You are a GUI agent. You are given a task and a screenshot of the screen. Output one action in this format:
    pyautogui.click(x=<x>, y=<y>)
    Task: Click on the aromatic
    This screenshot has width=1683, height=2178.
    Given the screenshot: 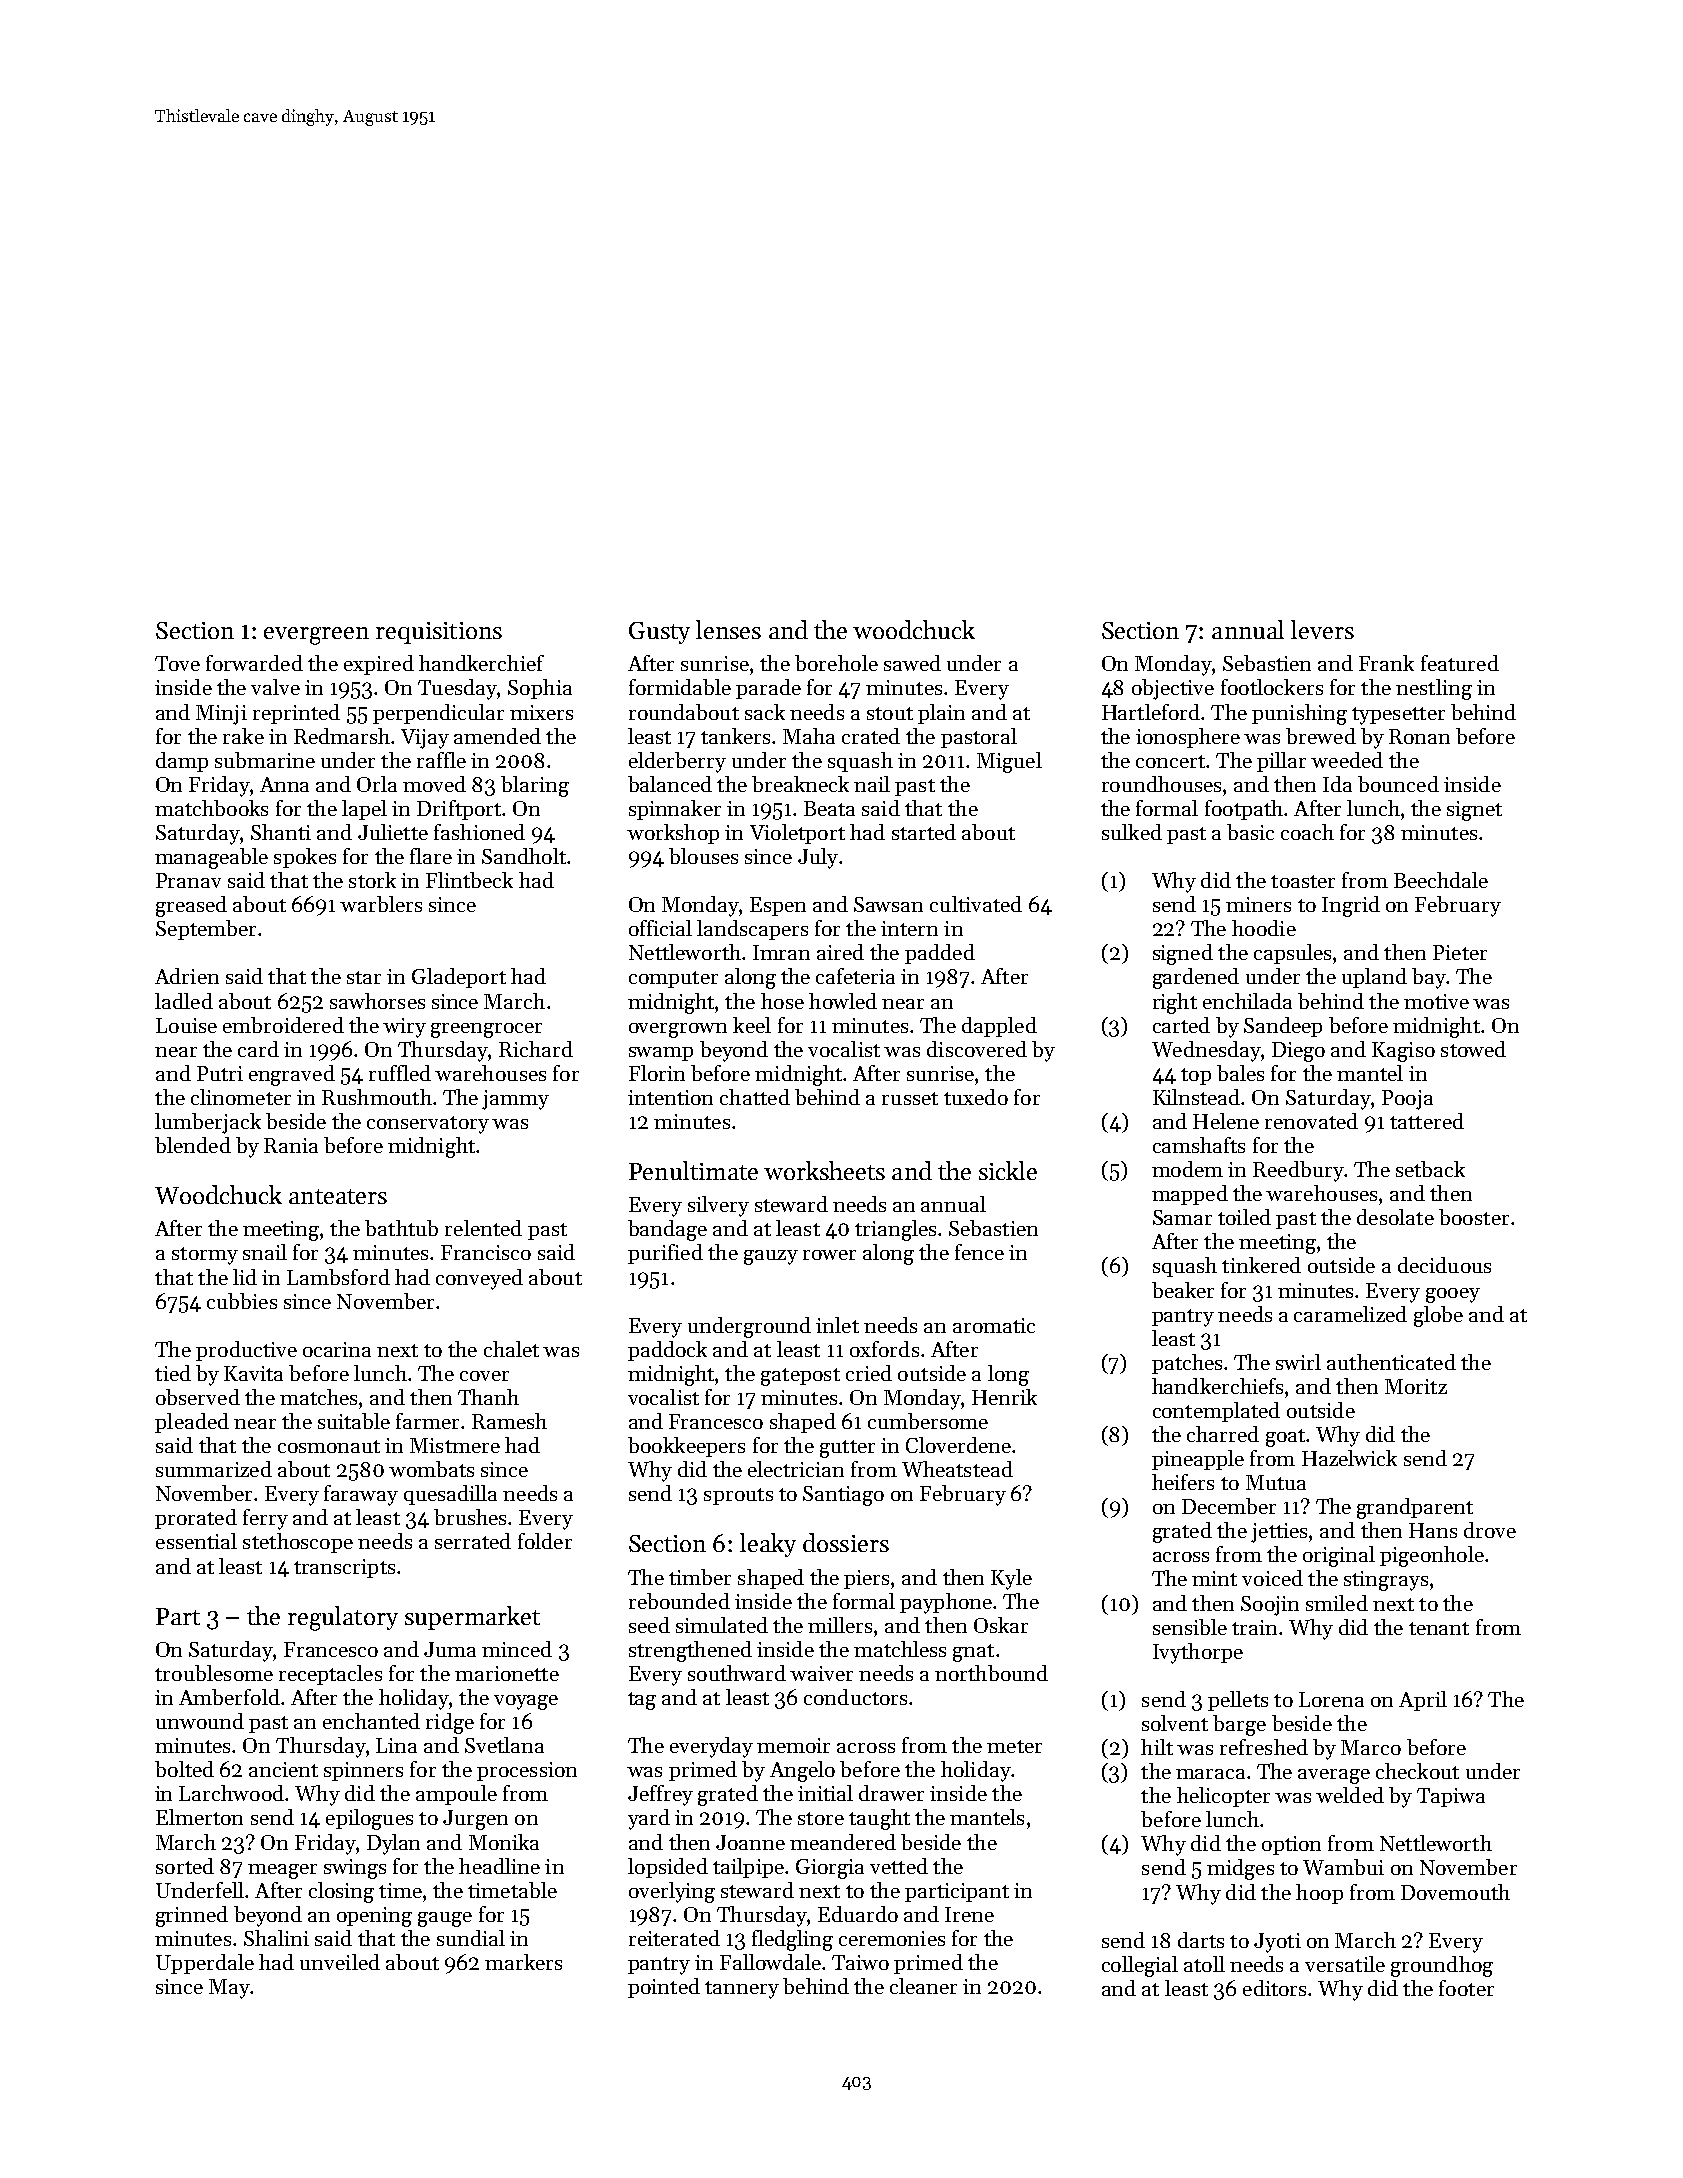 What is the action you would take?
    pyautogui.click(x=994, y=1325)
